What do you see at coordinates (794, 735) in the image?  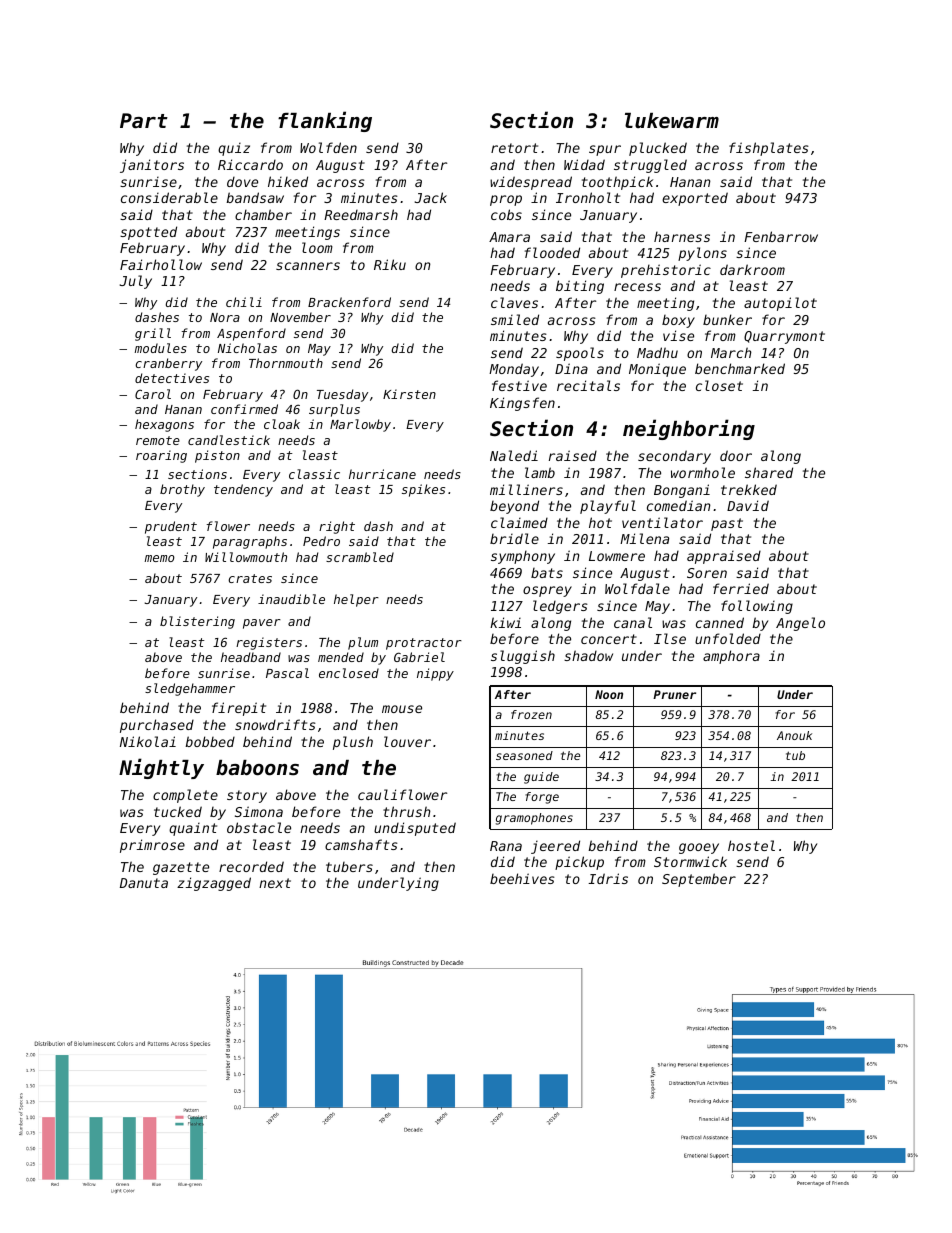 I see `Anouk` at bounding box center [794, 735].
